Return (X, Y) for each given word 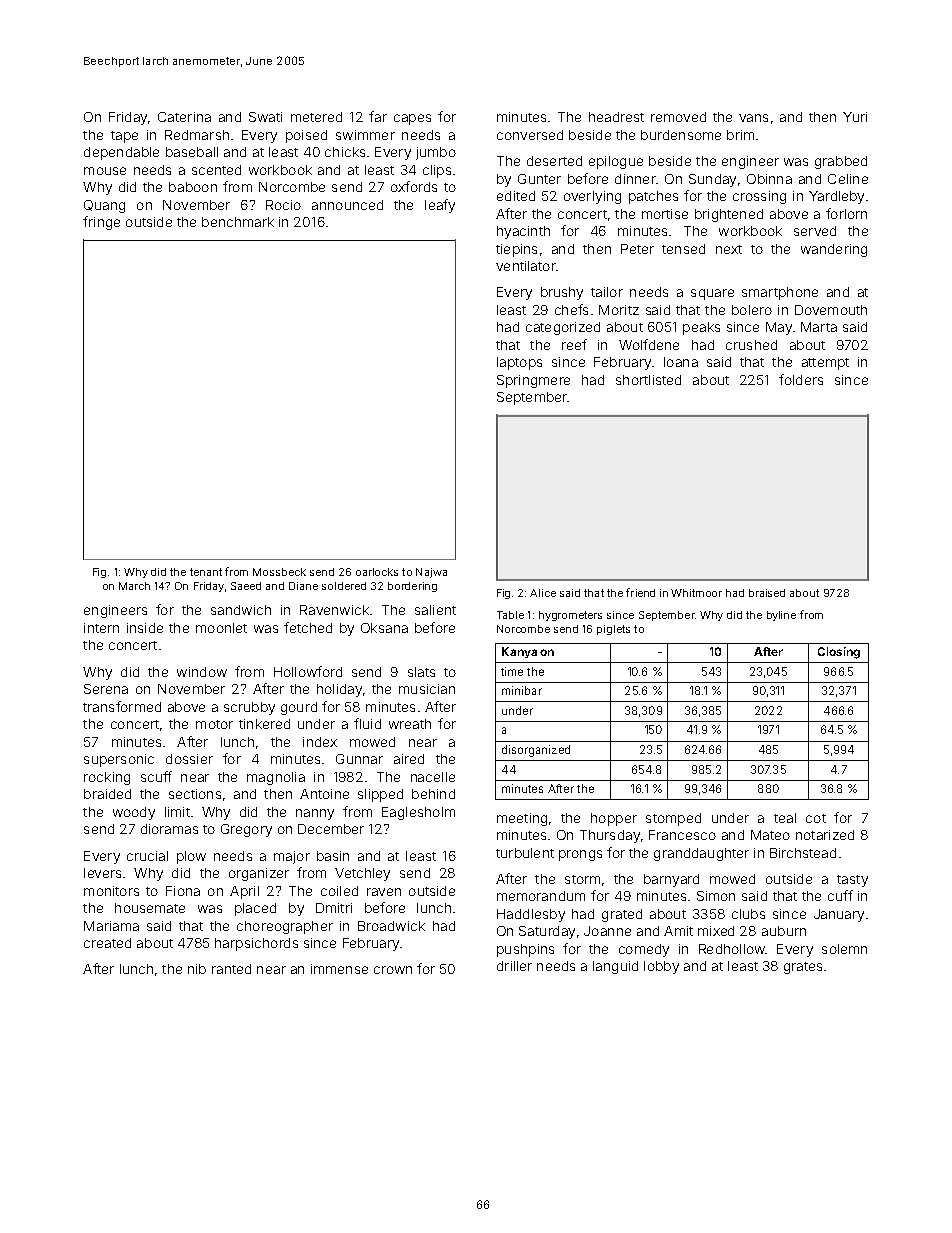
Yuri (855, 117)
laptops (519, 363)
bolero (752, 310)
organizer (259, 874)
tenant (206, 572)
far (378, 116)
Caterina (184, 117)
